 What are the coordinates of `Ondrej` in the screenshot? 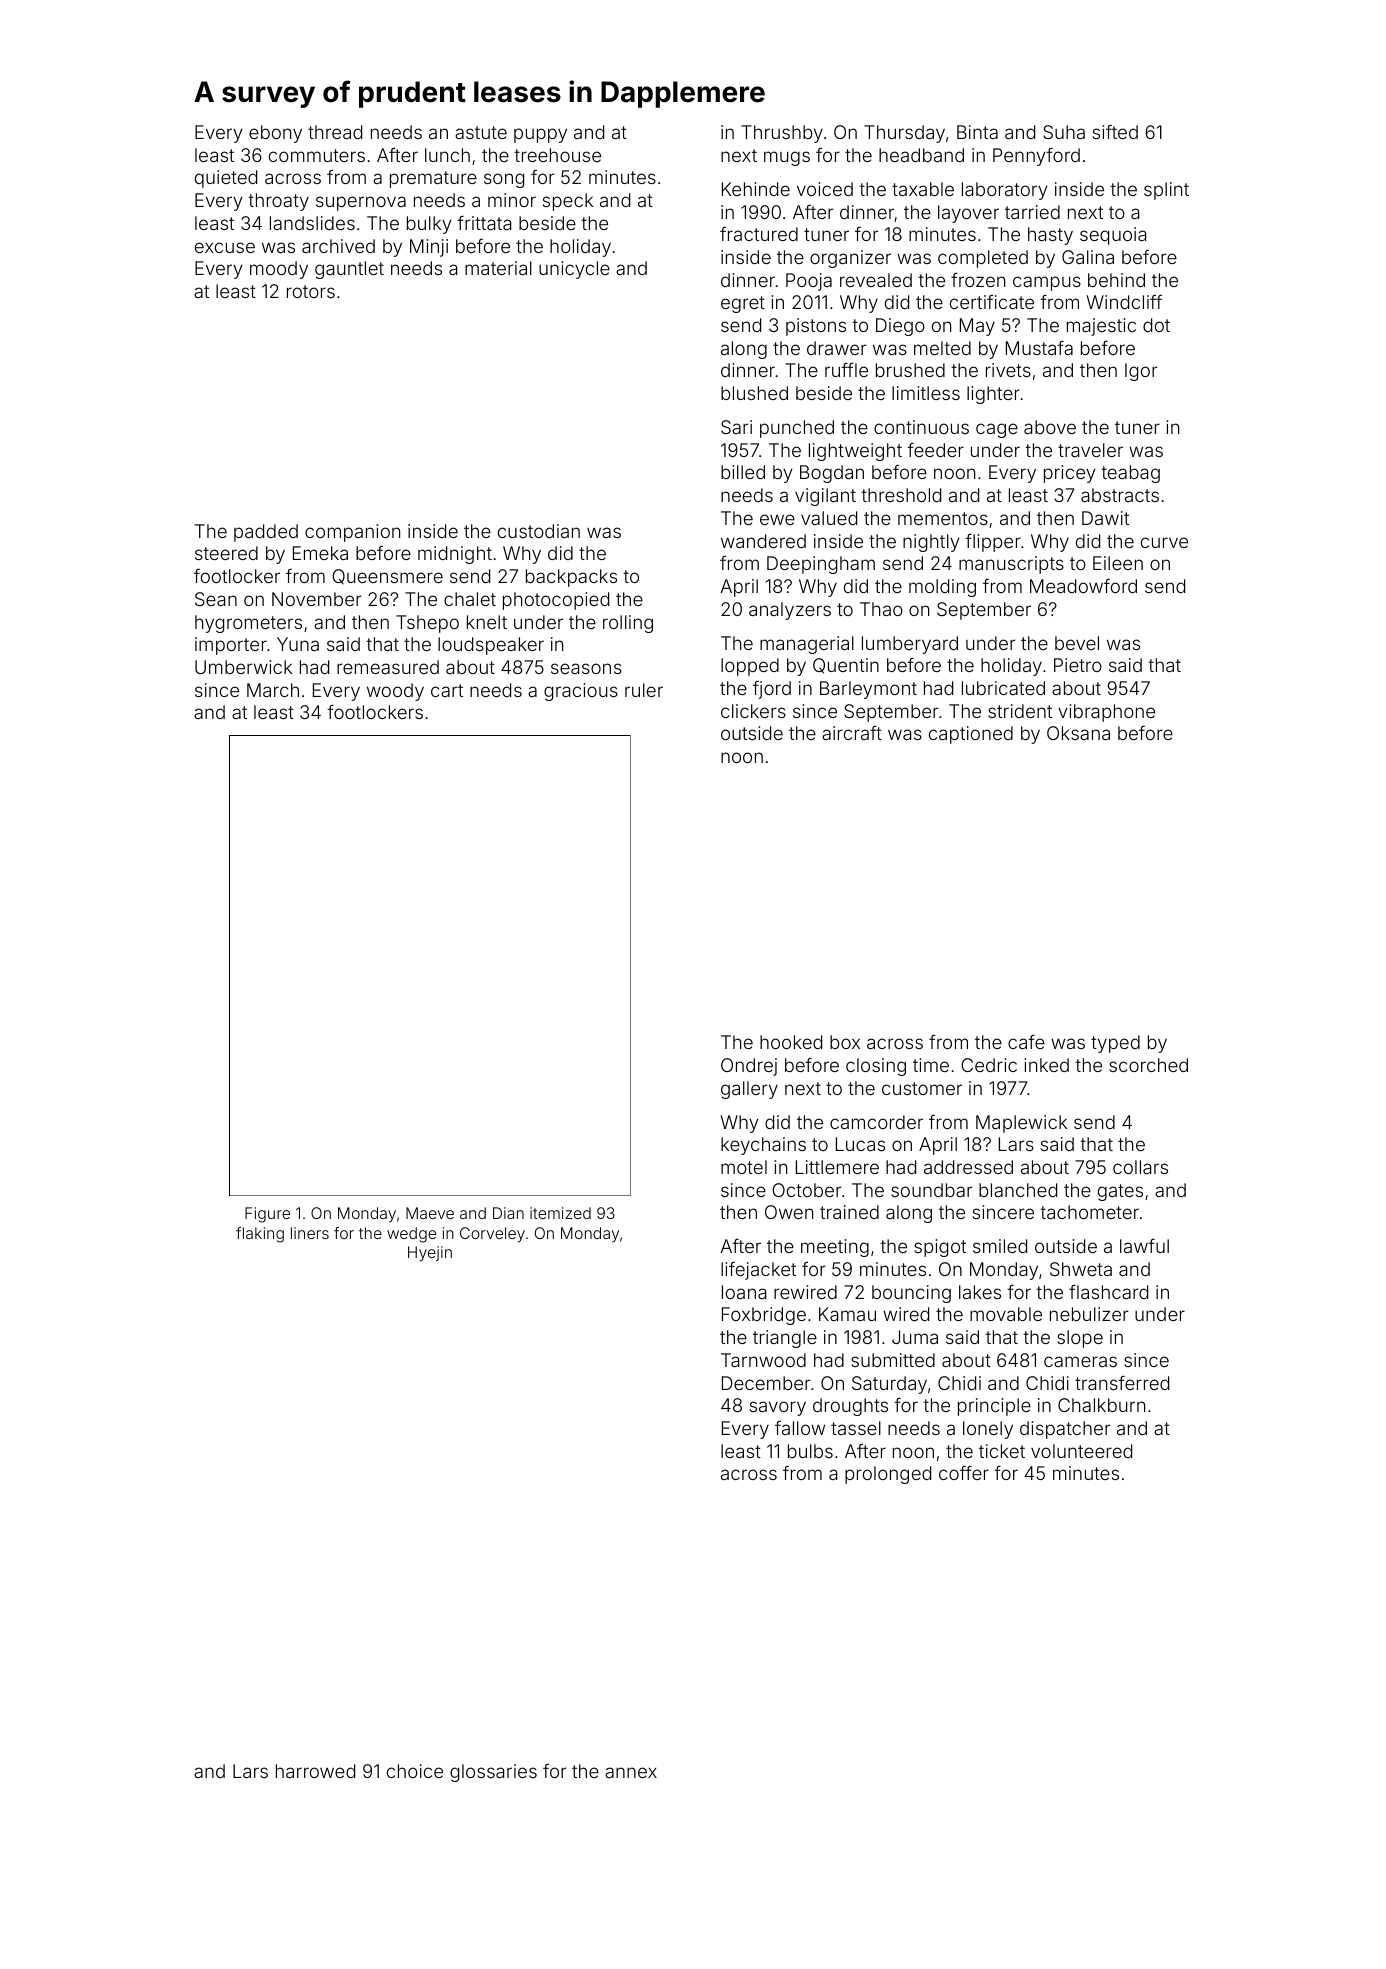 It's located at (749, 1067).
